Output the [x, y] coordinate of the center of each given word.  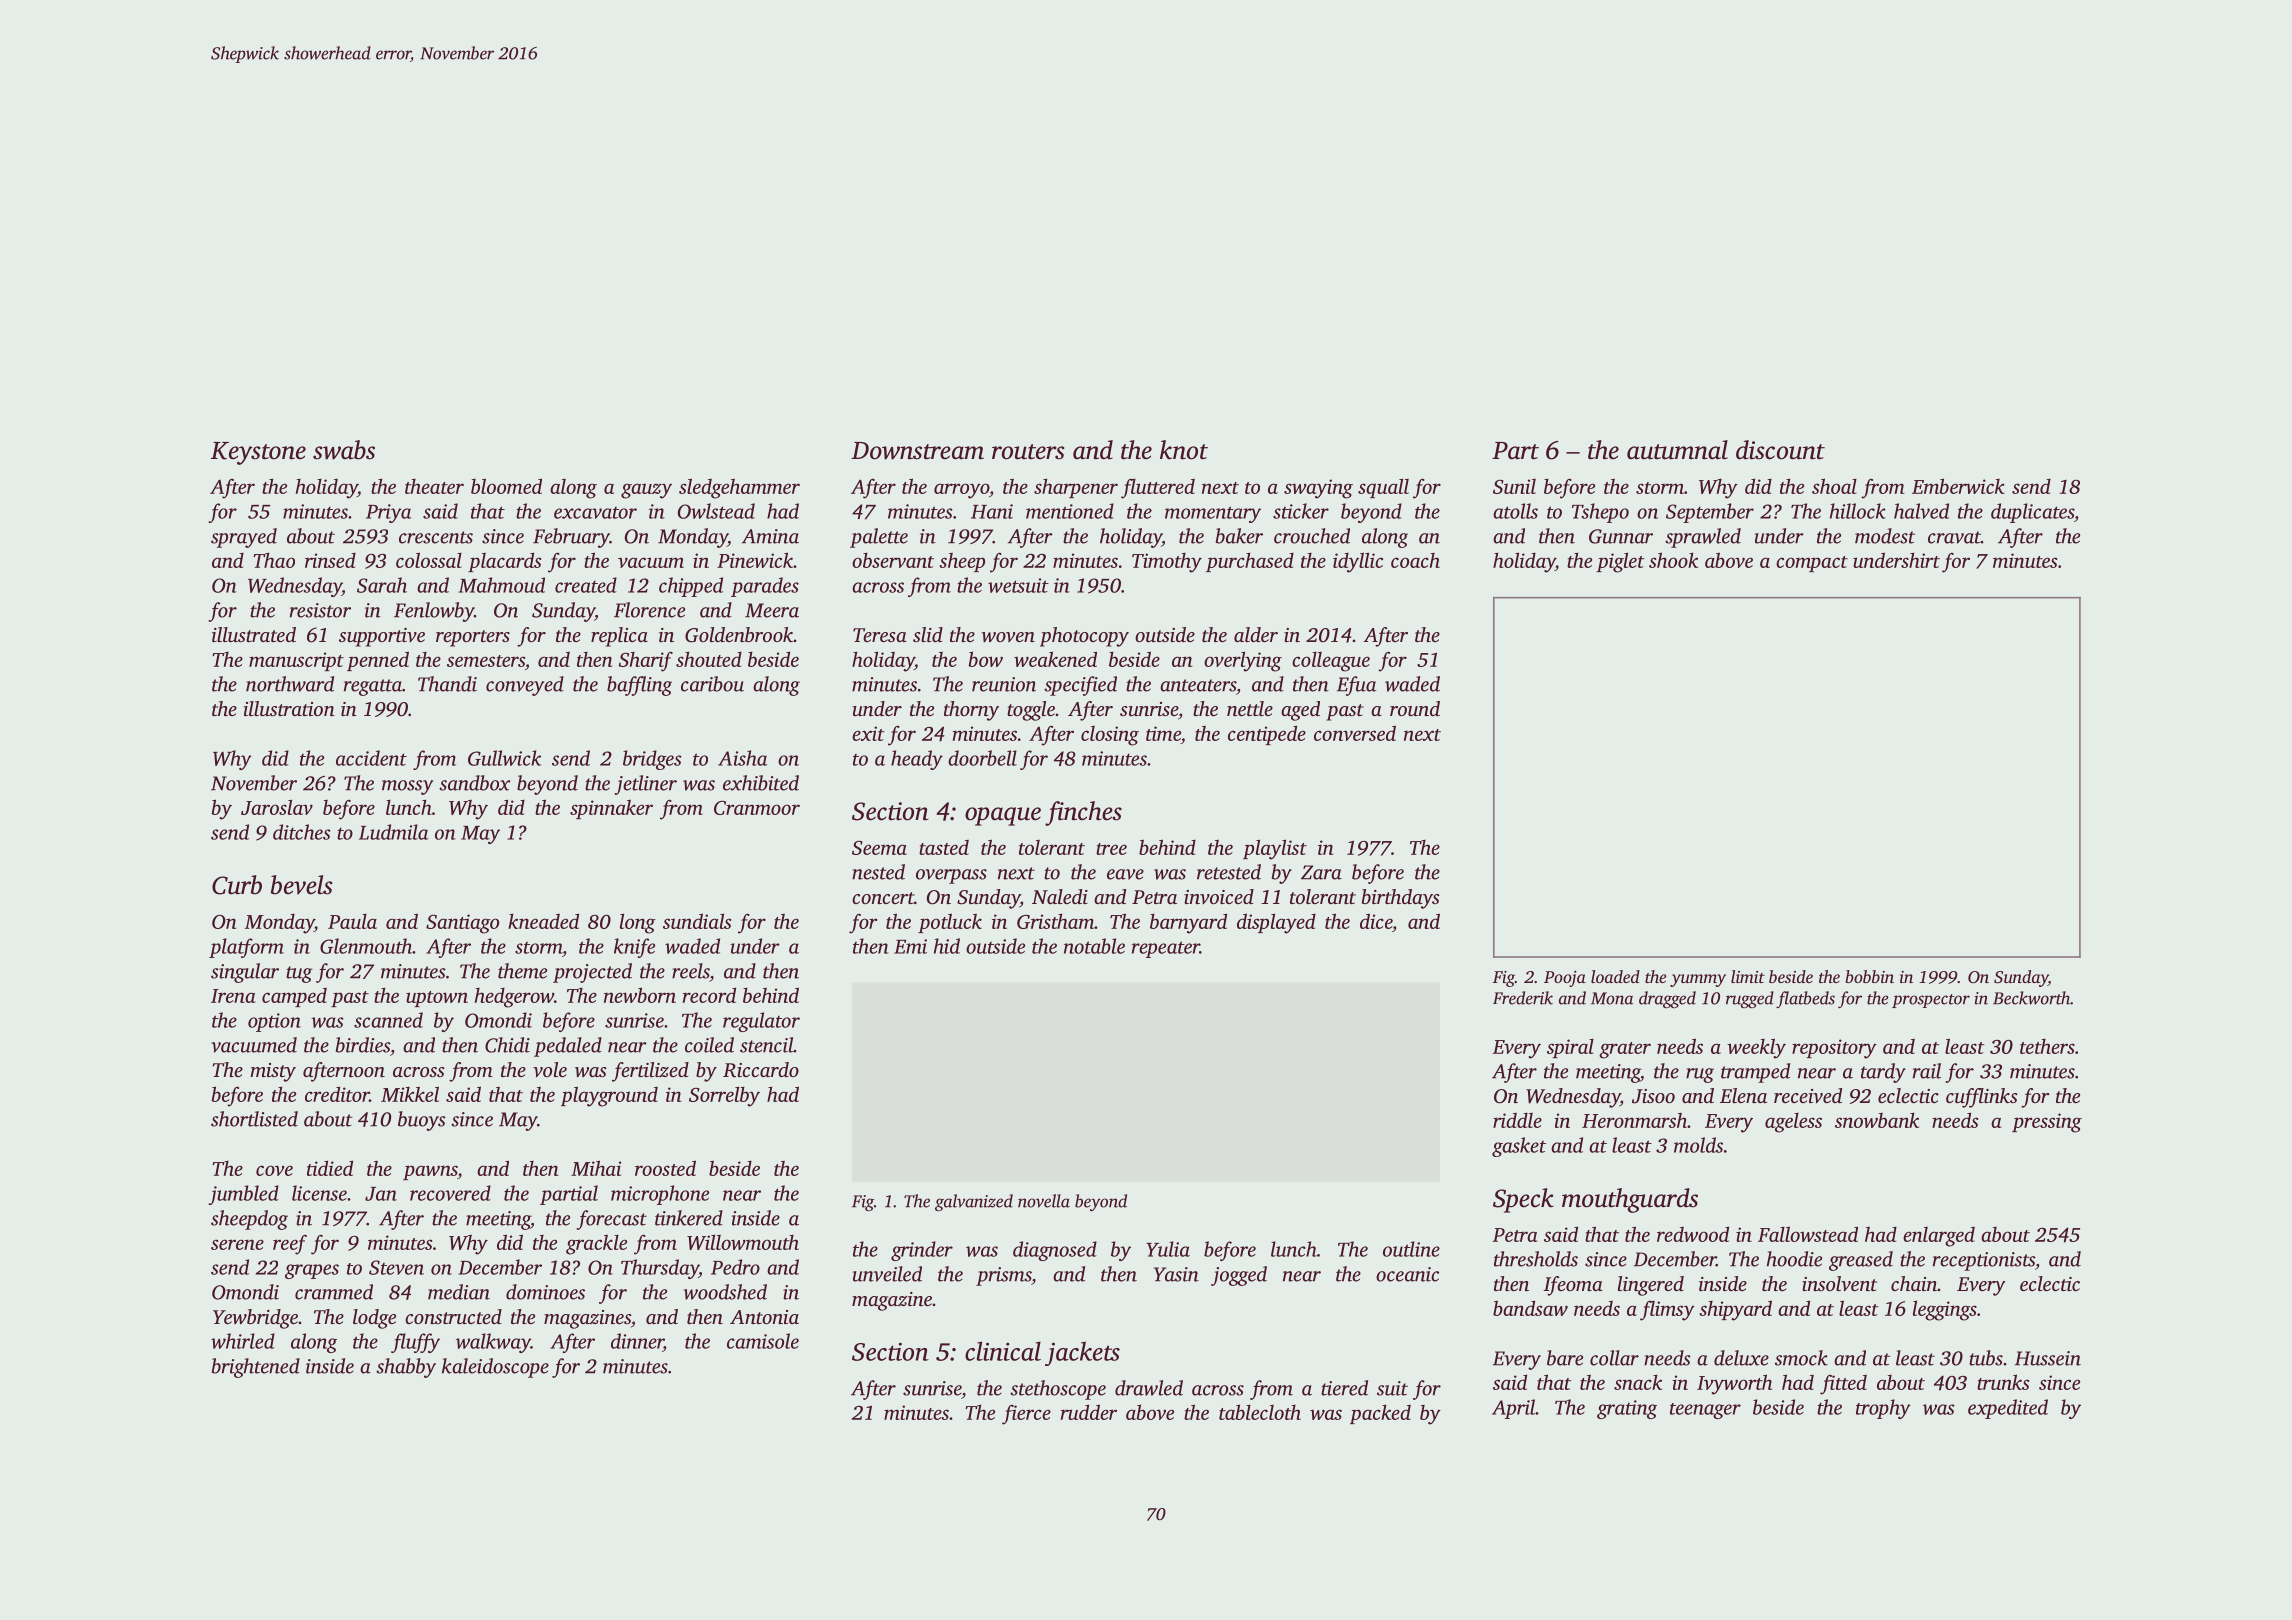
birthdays [1401, 899]
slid [928, 634]
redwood [1693, 1234]
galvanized [974, 1202]
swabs [344, 450]
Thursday [660, 1269]
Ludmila [393, 832]
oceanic [1407, 1274]
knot [1184, 450]
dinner [637, 1342]
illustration [289, 708]
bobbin [1869, 976]
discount [1780, 450]
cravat [1954, 537]
